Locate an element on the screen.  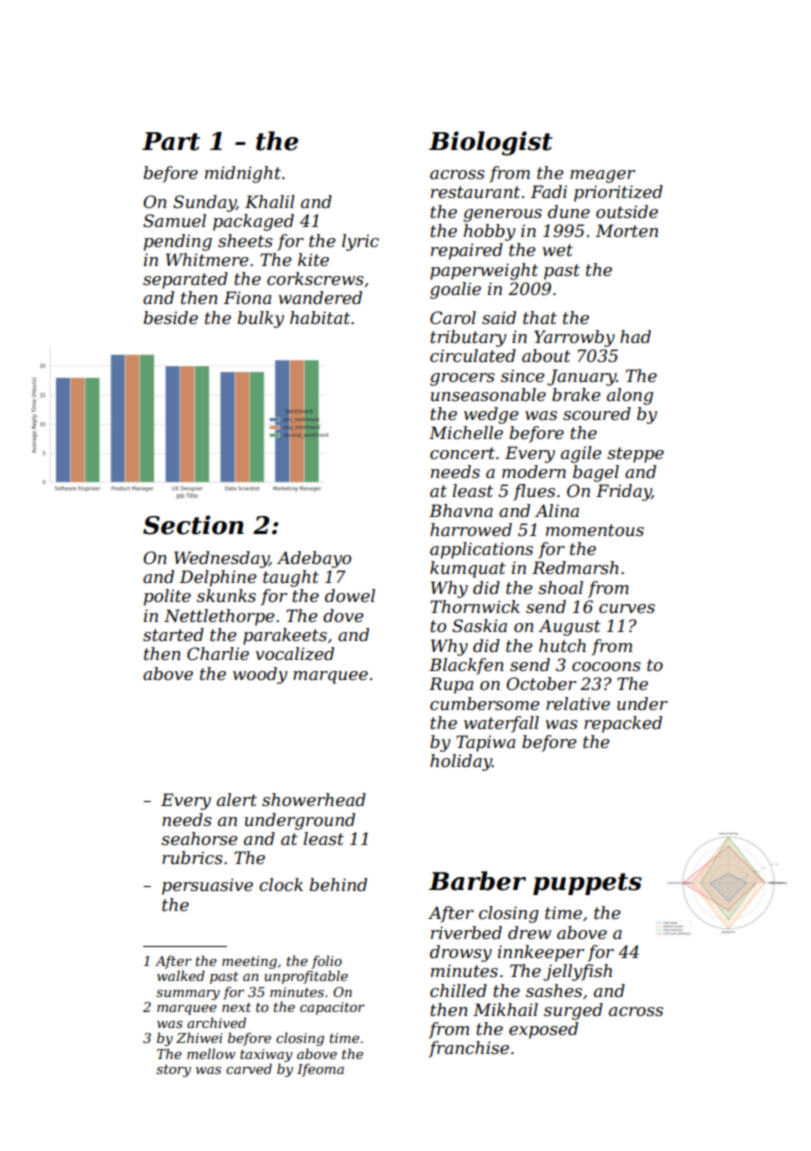
packaged is located at coordinates (253, 222).
